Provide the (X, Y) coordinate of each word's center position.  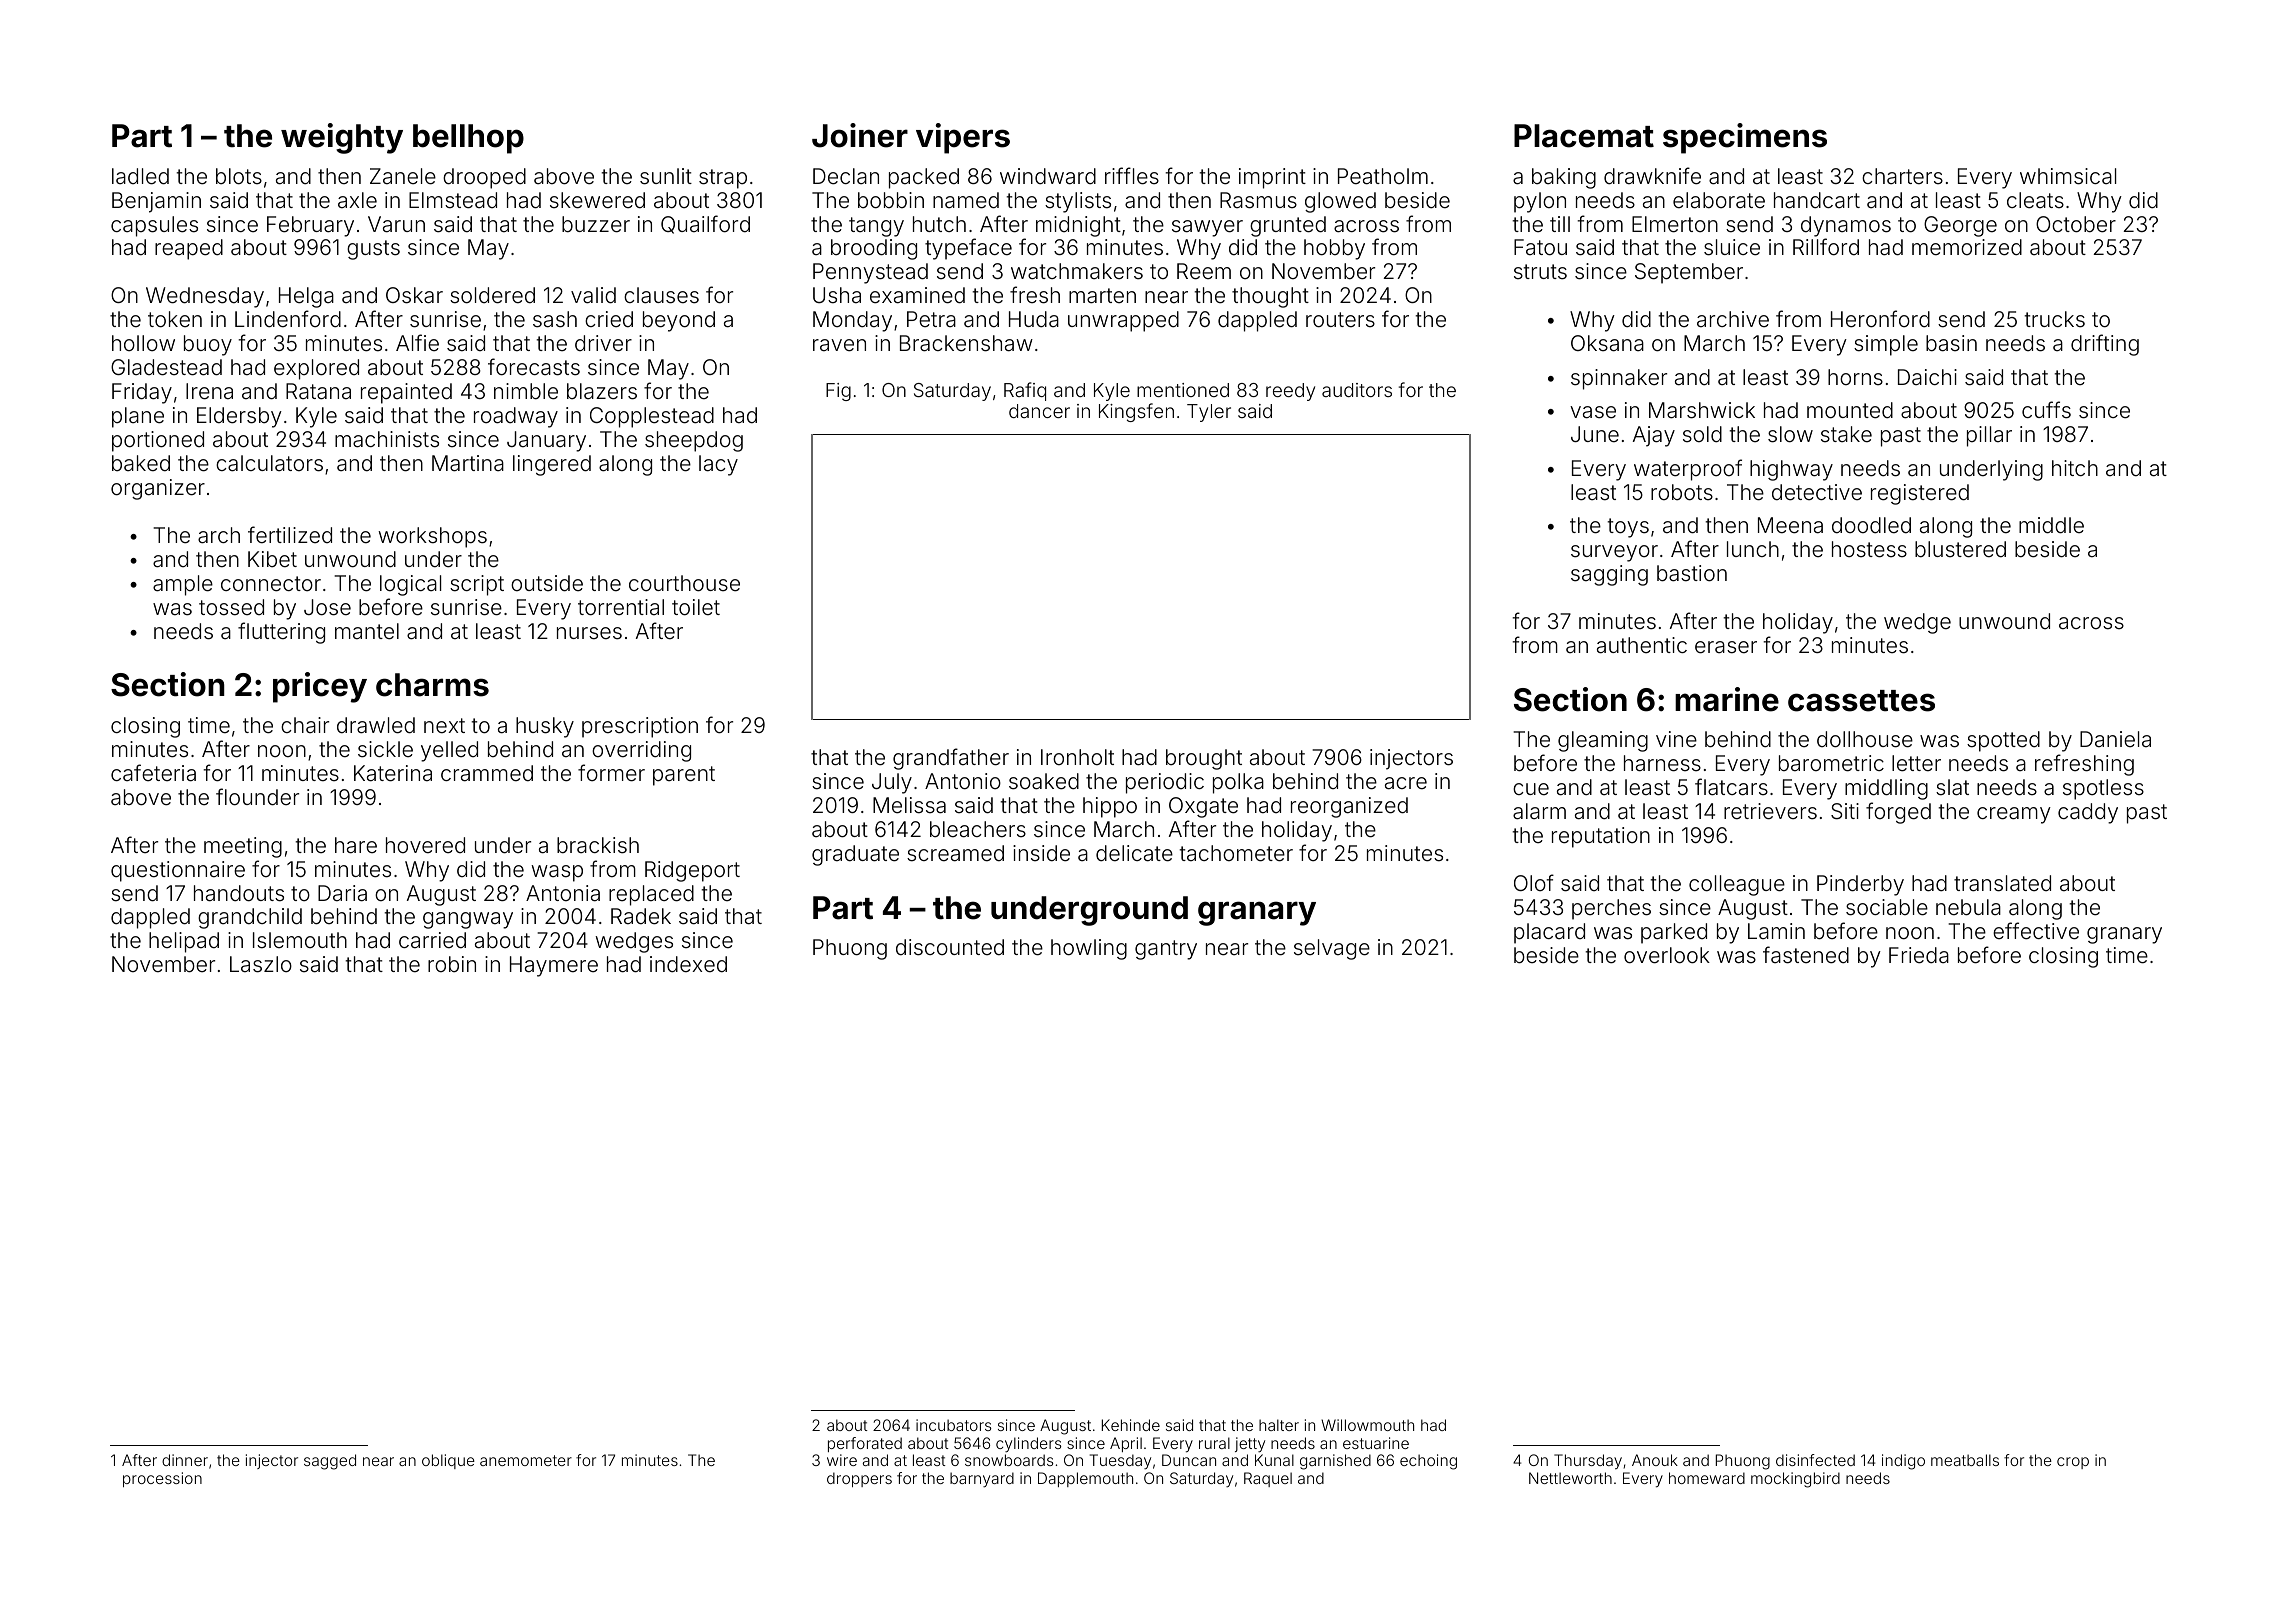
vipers (963, 138)
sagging (1609, 575)
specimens (1745, 138)
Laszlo (261, 964)
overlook (1667, 955)
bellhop (468, 139)
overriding (641, 751)
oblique (448, 1461)
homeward (1707, 1478)
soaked (1044, 781)
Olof (1534, 882)
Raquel (1268, 1479)
